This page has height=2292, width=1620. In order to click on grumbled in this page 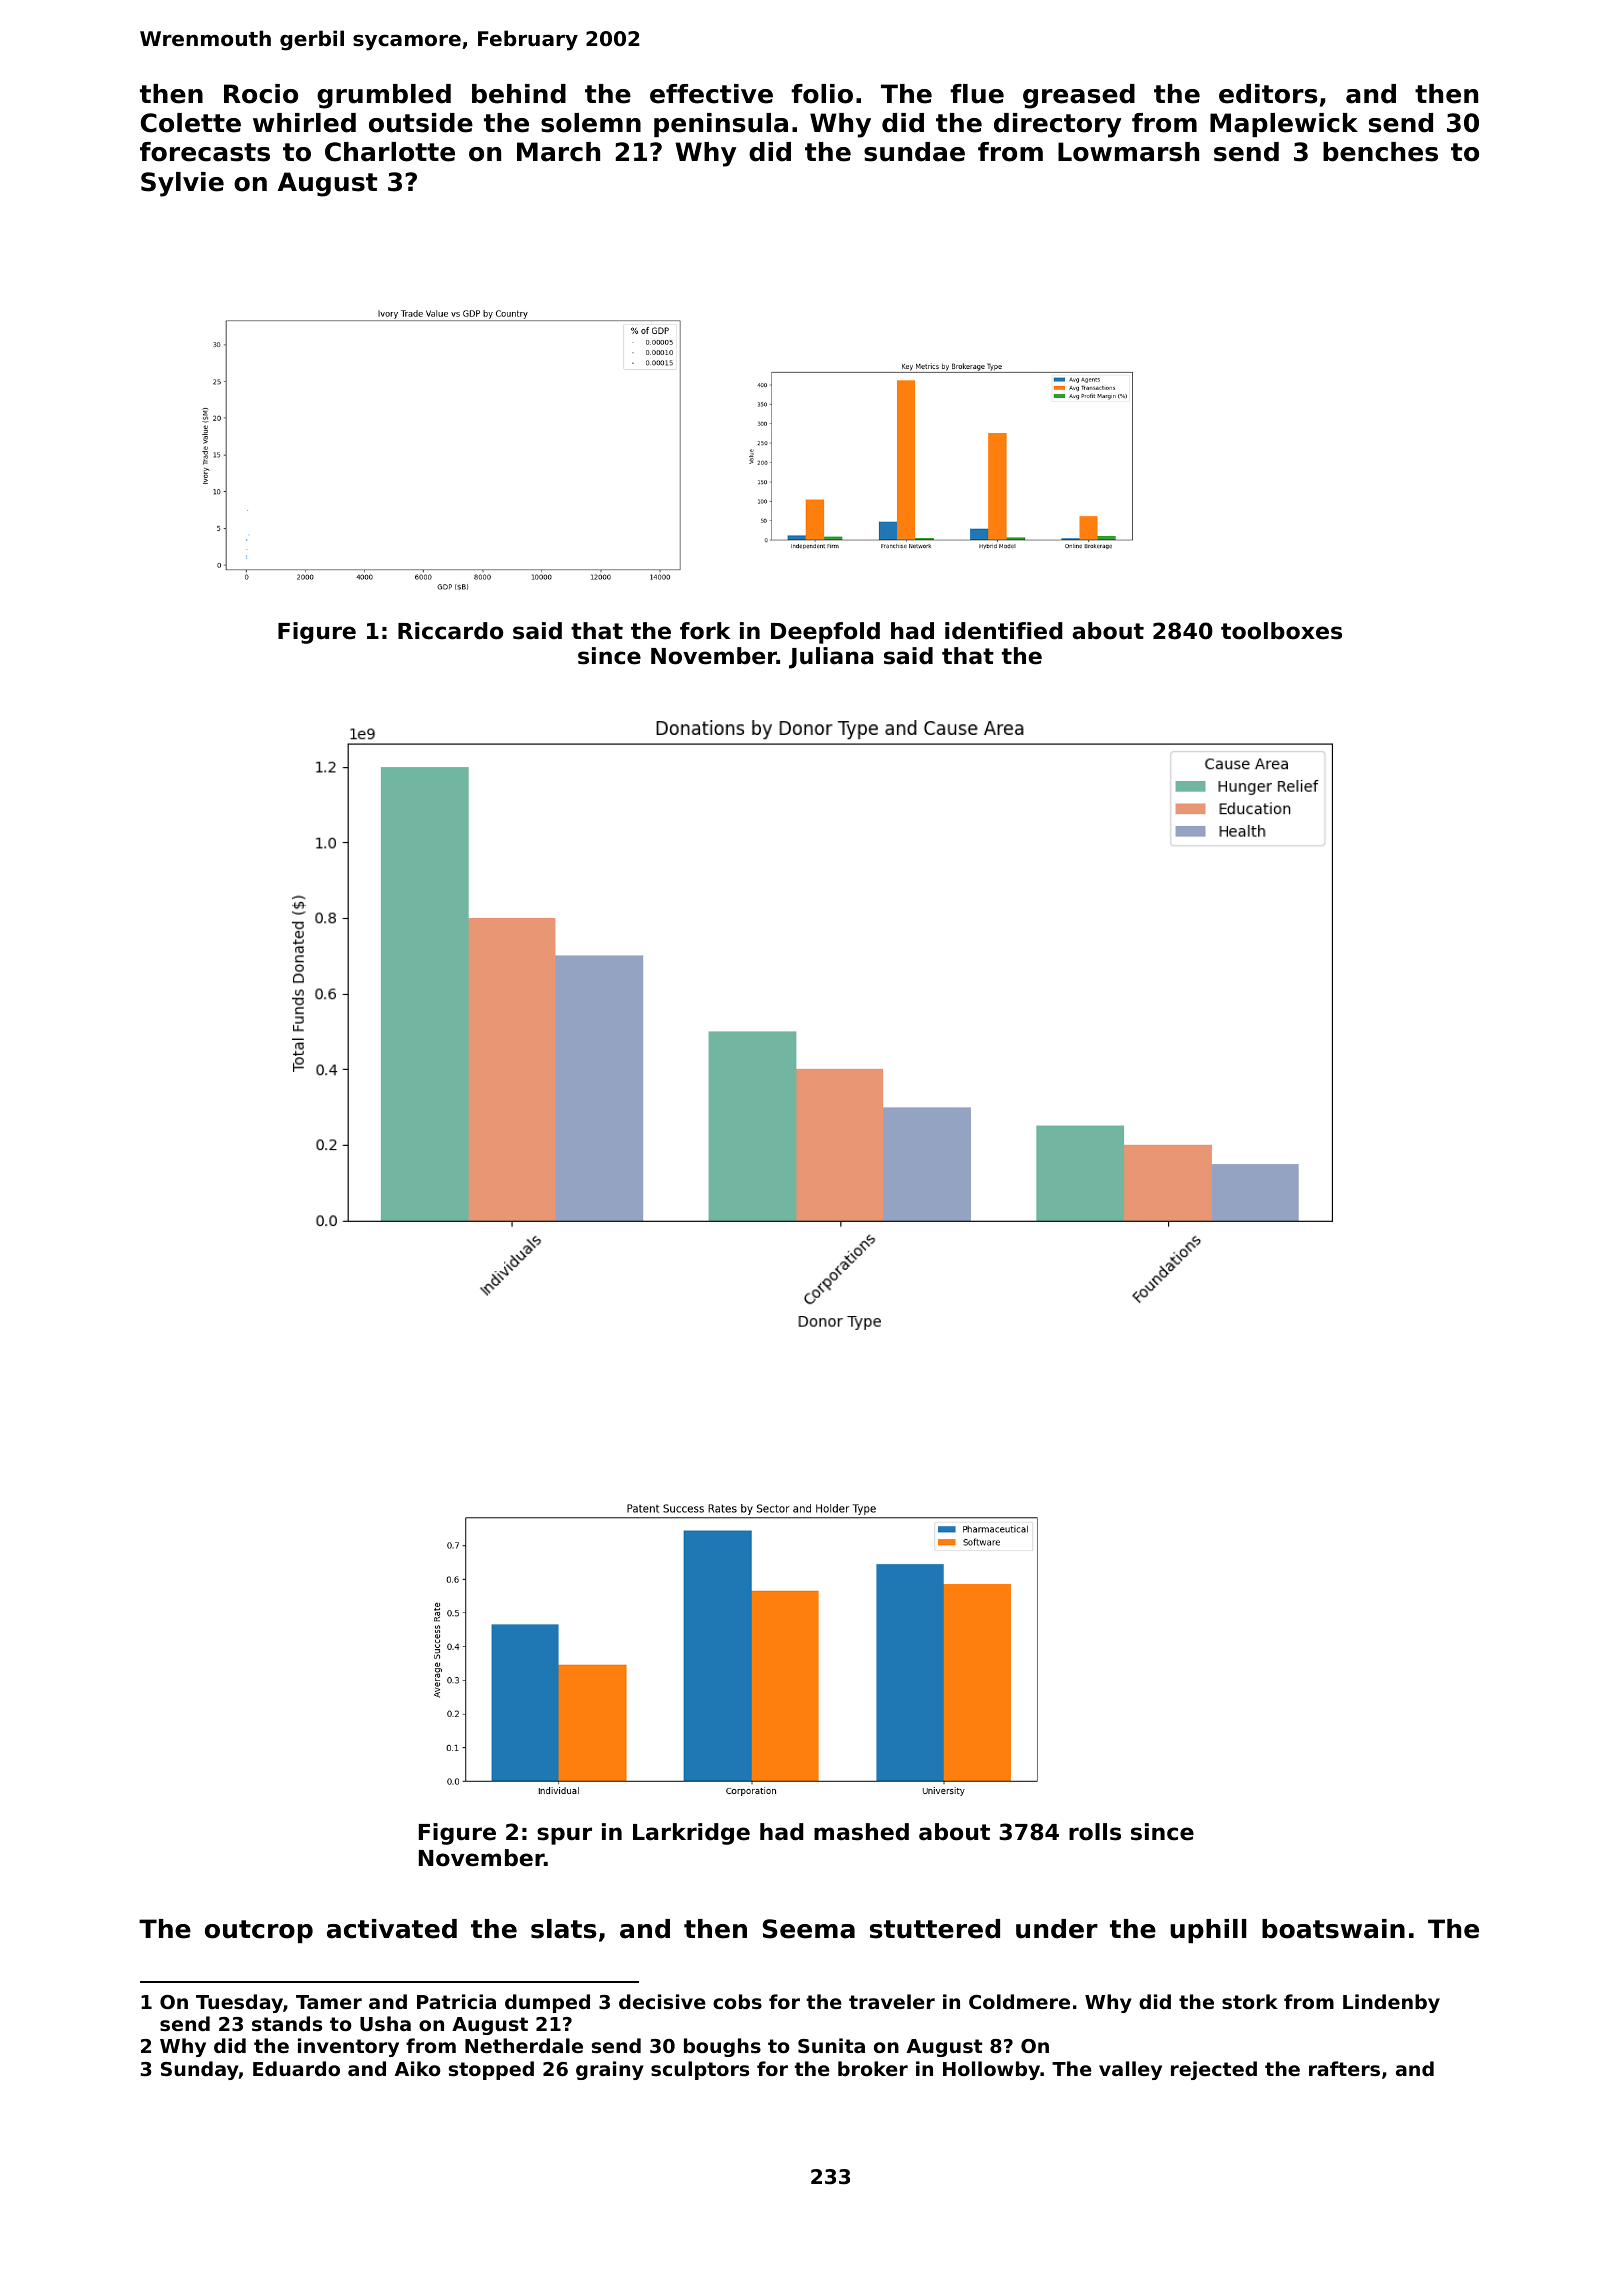, I will do `click(384, 96)`.
